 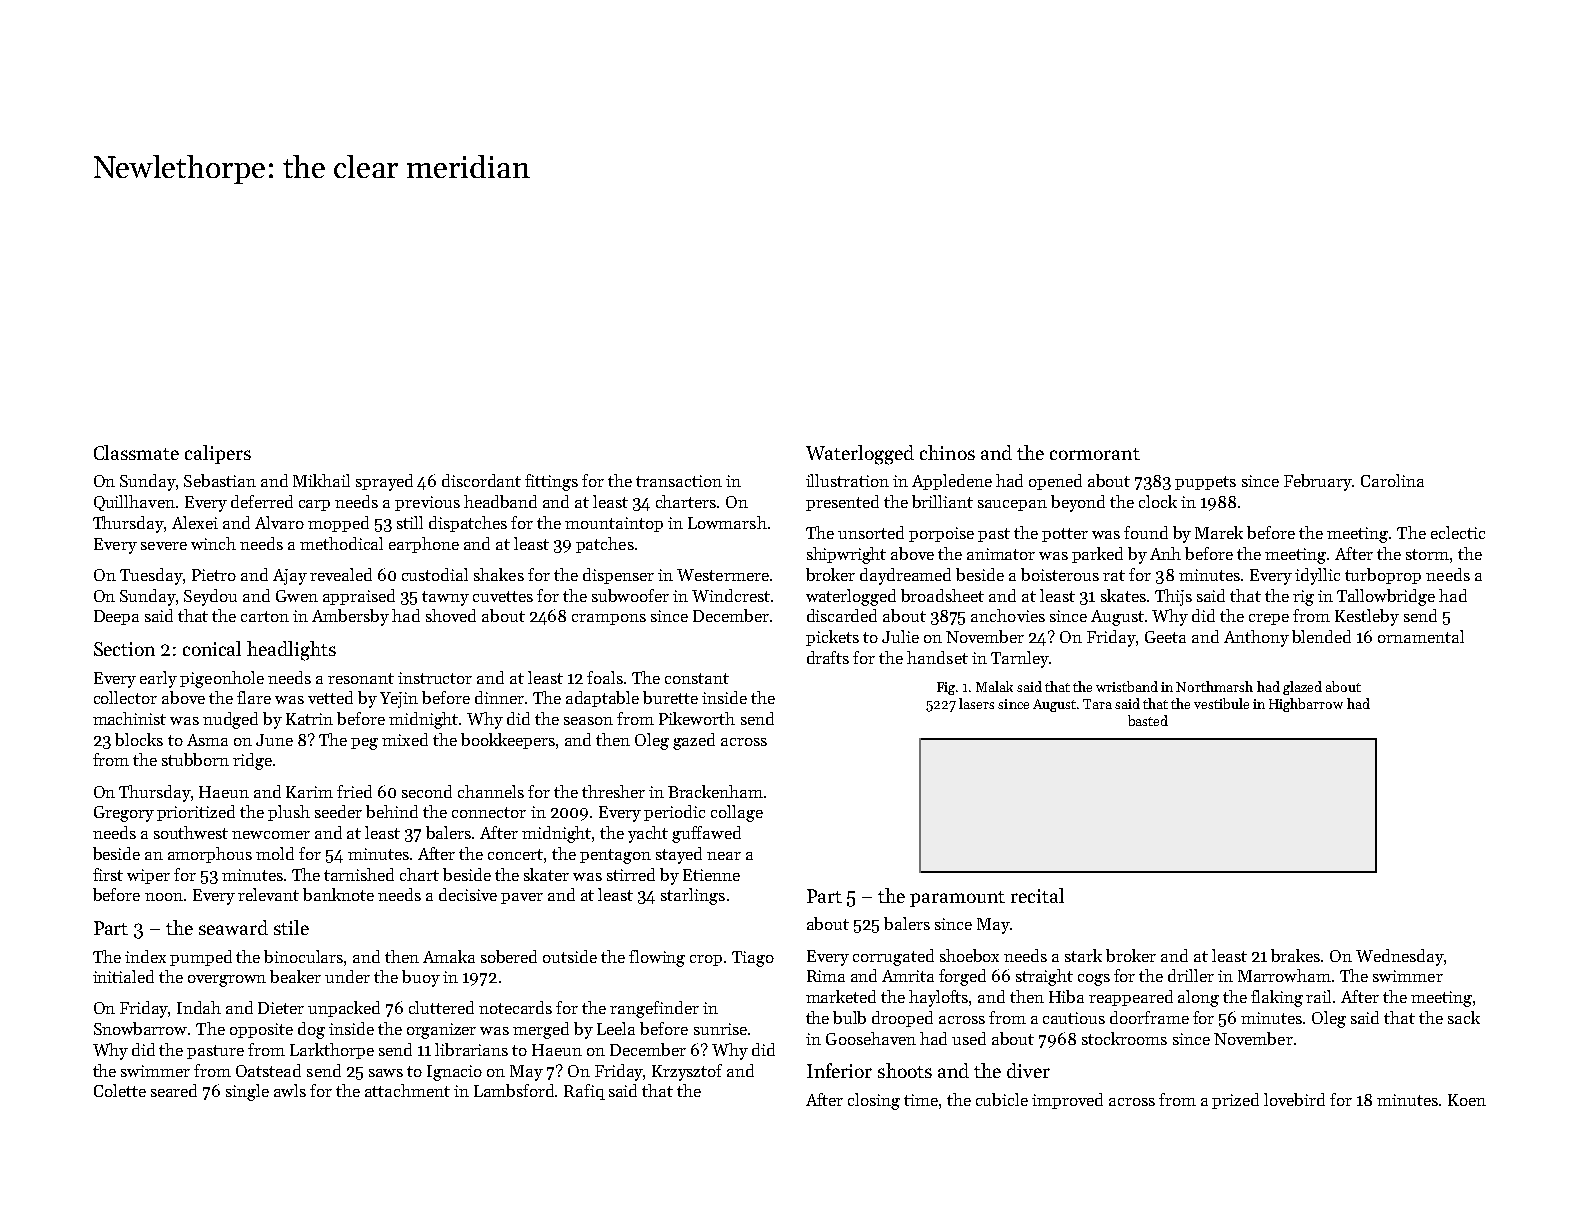 I want to click on prioritized, so click(x=196, y=813).
